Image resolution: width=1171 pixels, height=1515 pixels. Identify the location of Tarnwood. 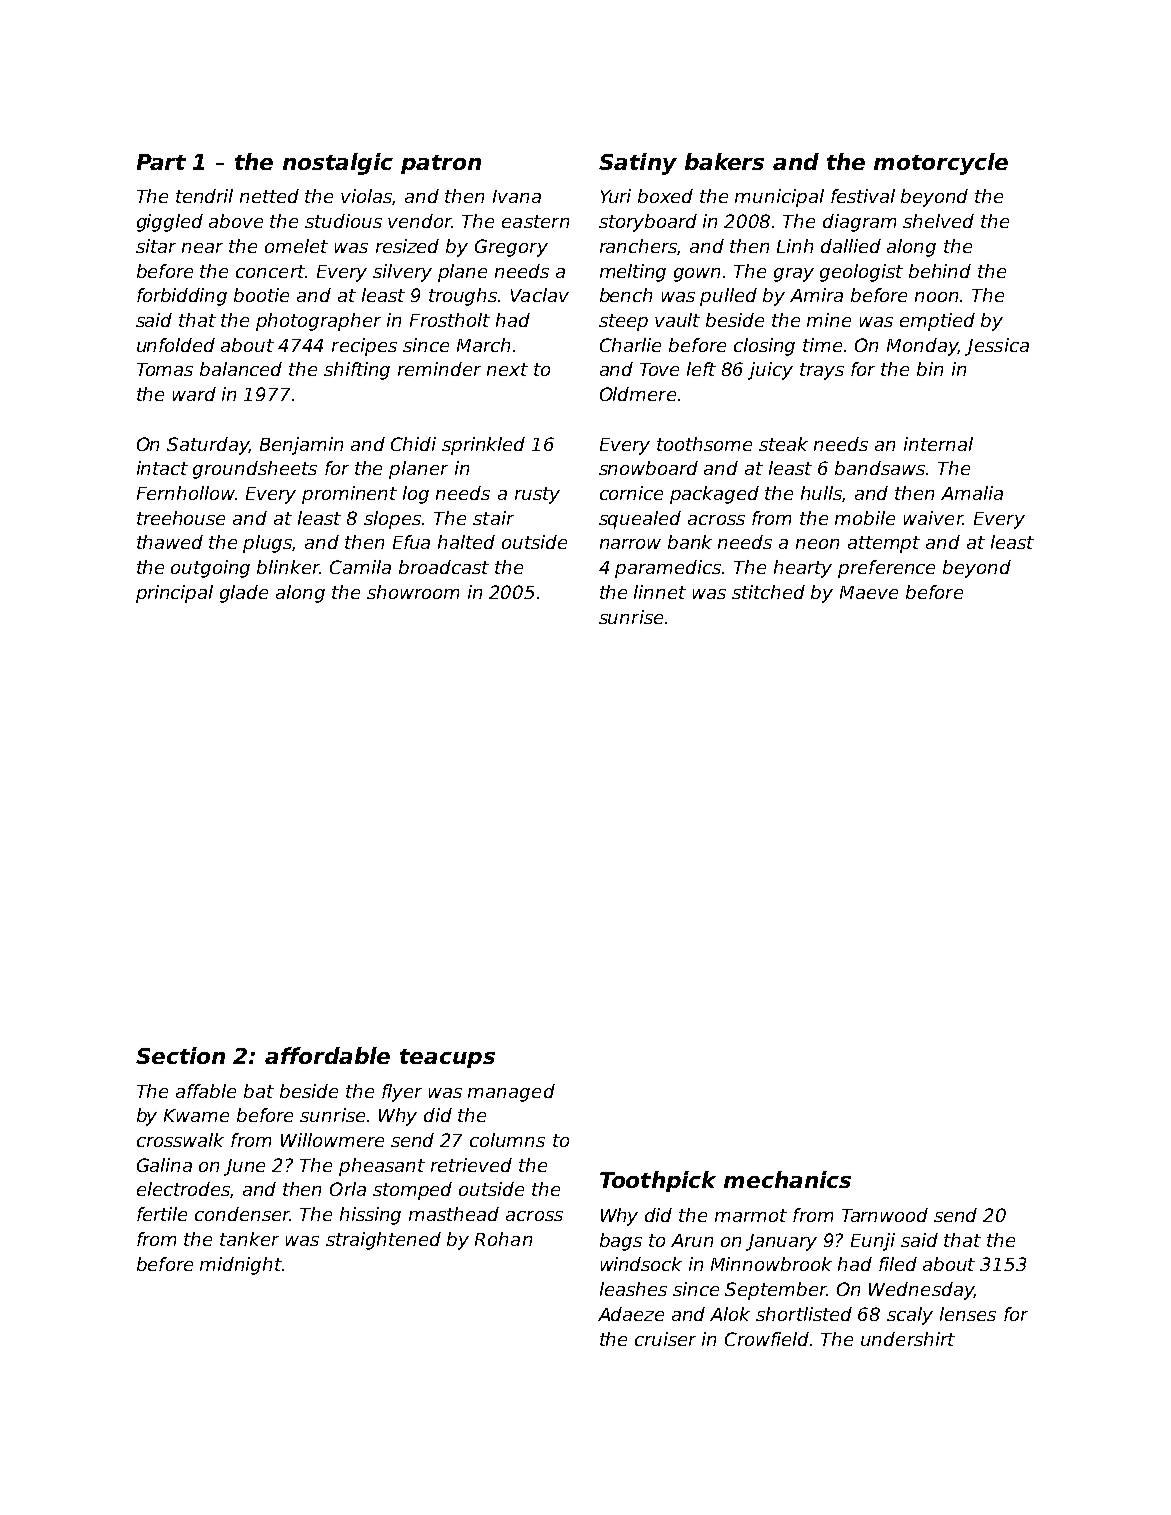
(885, 1215).
